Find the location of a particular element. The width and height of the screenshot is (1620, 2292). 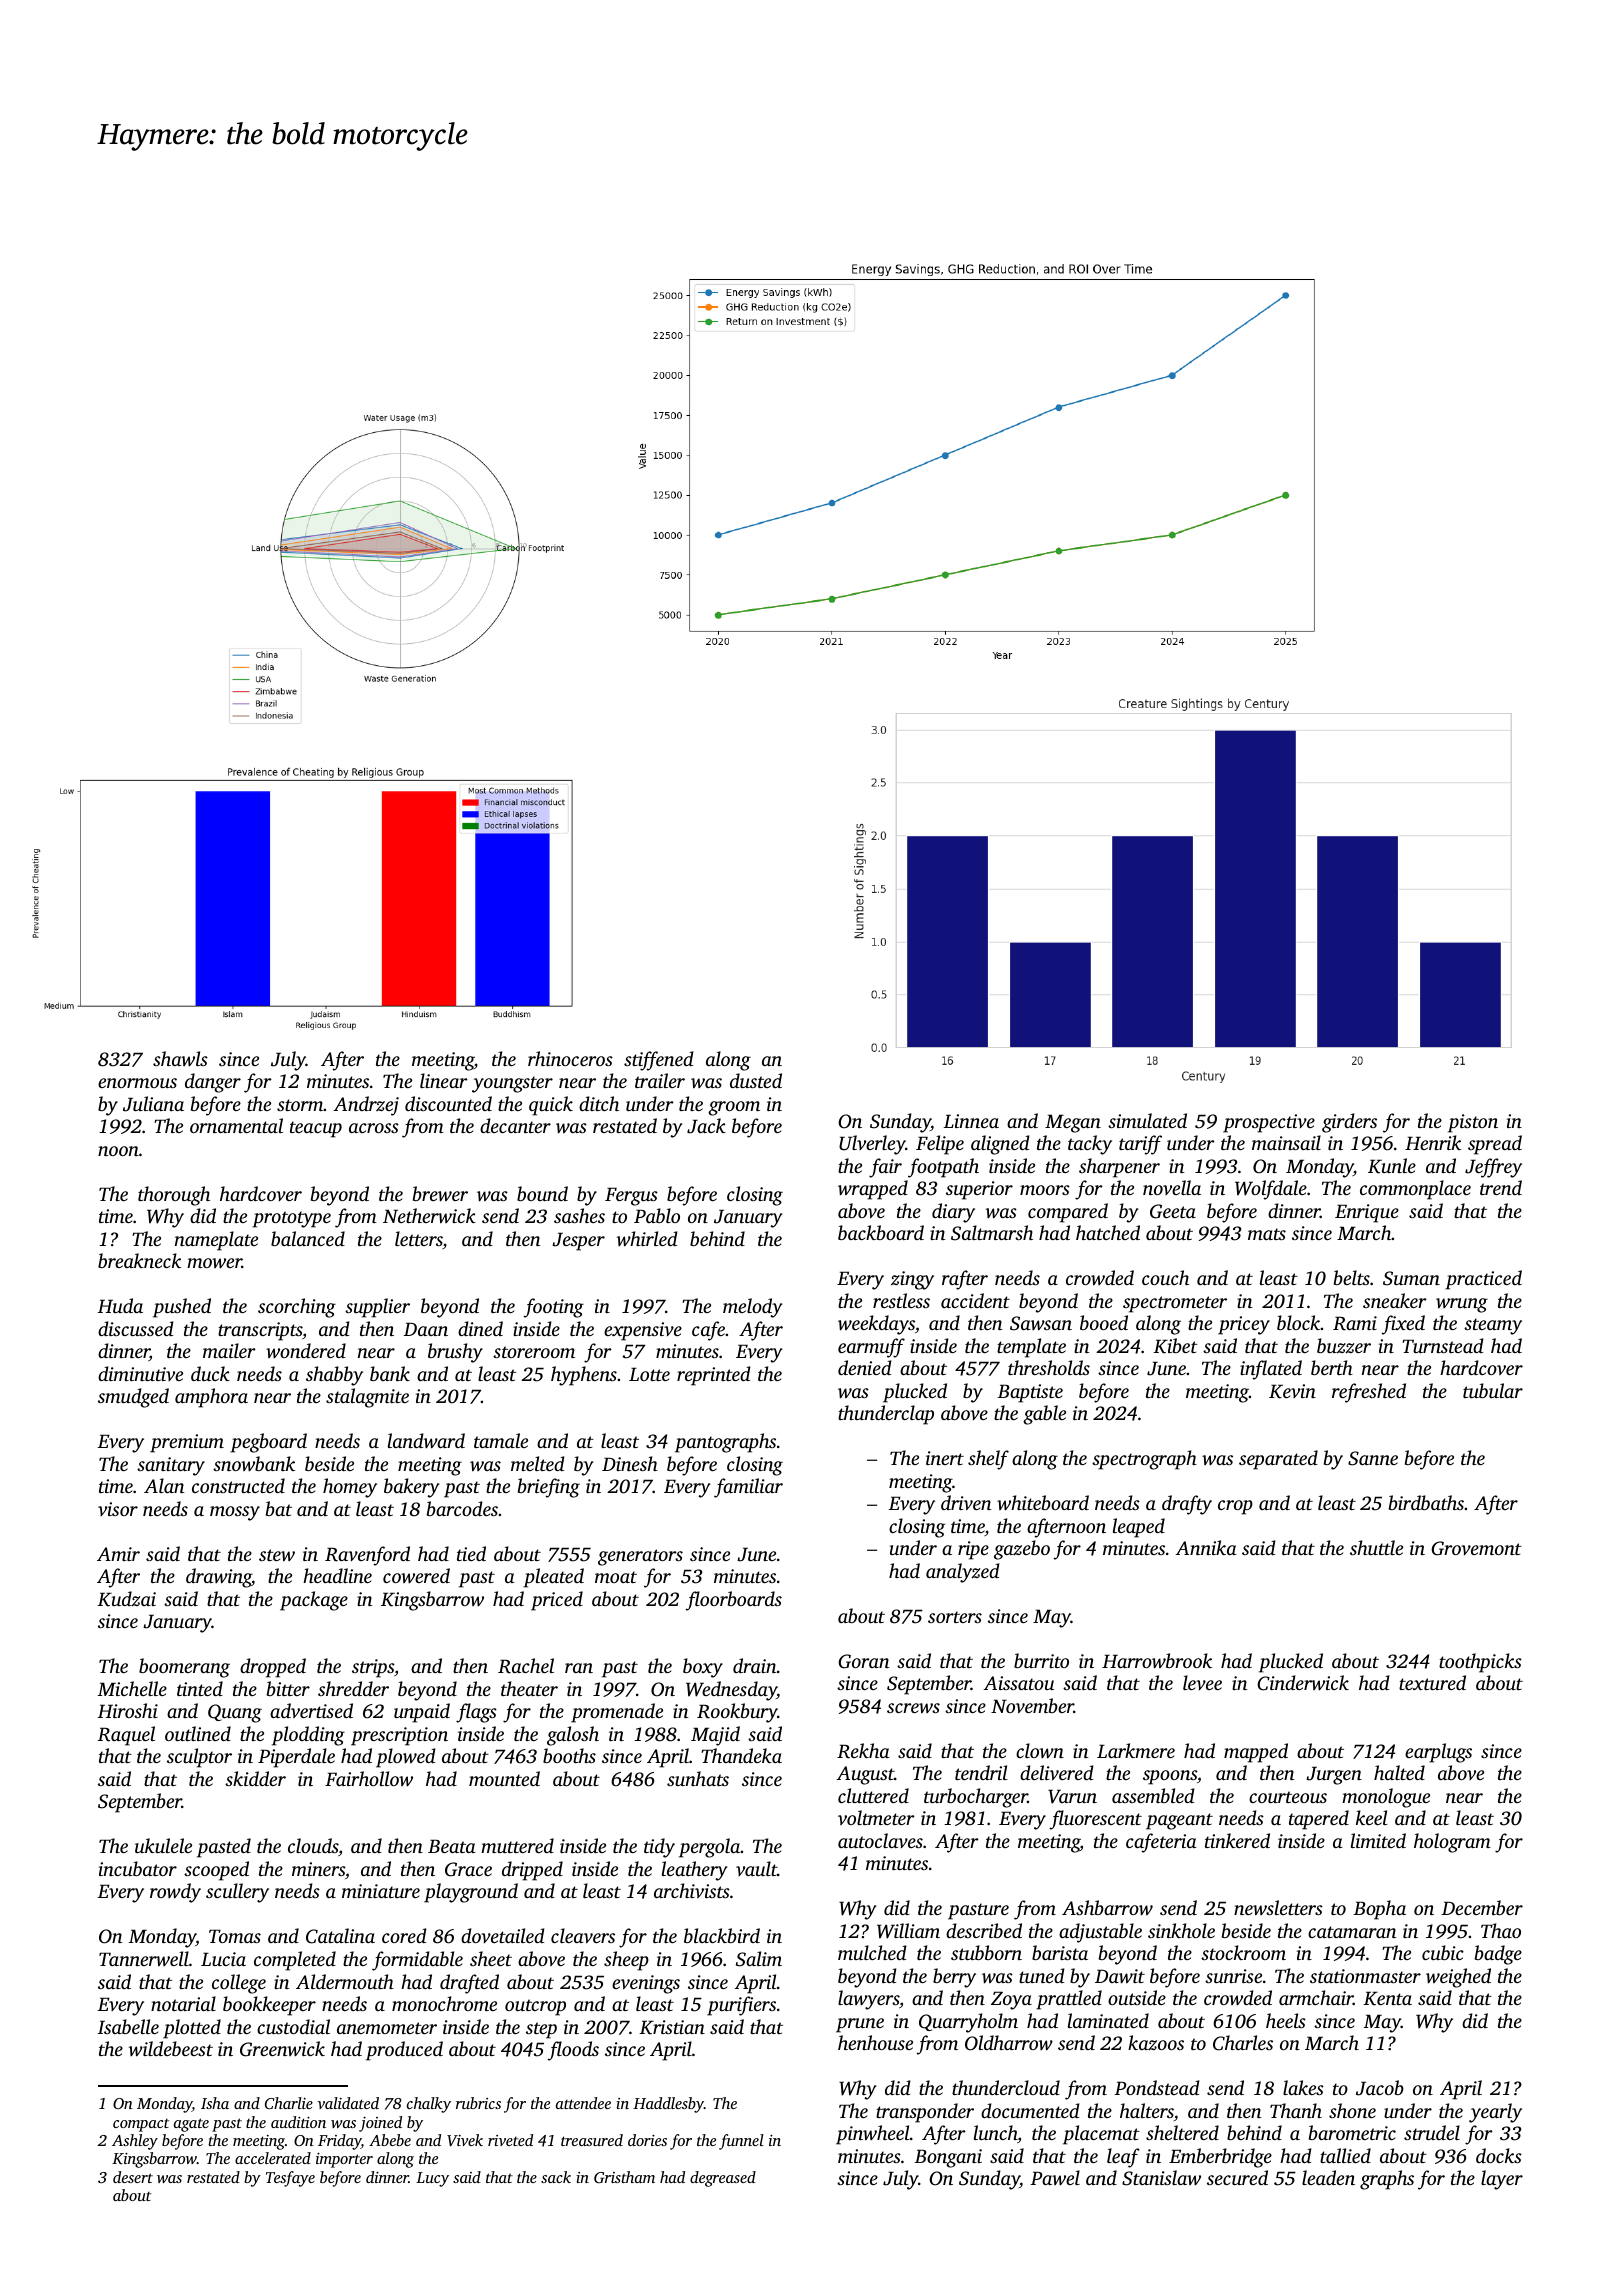

Lucy is located at coordinates (432, 2179).
